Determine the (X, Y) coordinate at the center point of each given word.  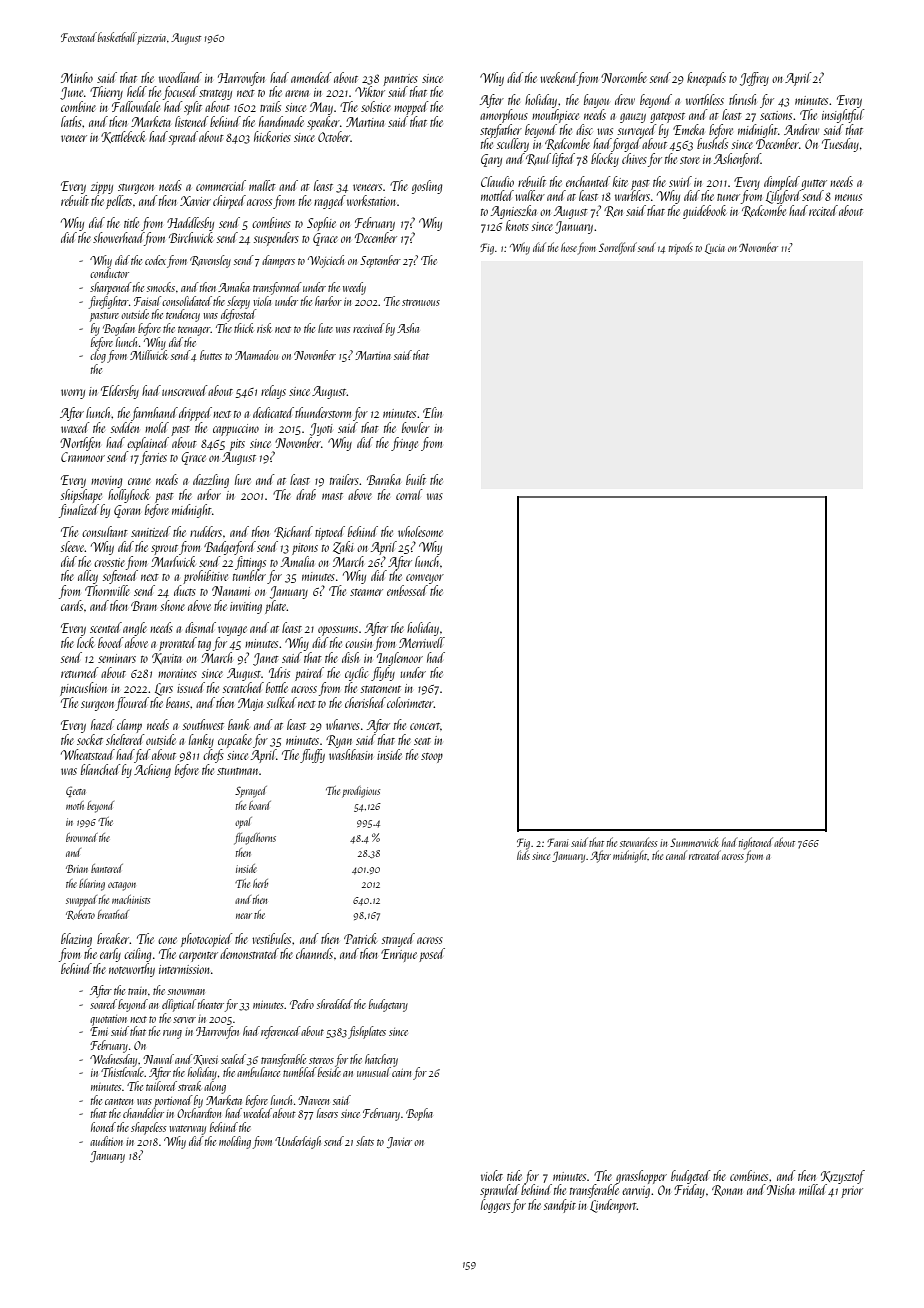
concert (425, 726)
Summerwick (694, 842)
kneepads (706, 79)
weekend (558, 77)
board (260, 805)
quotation (108, 1020)
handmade (281, 121)
